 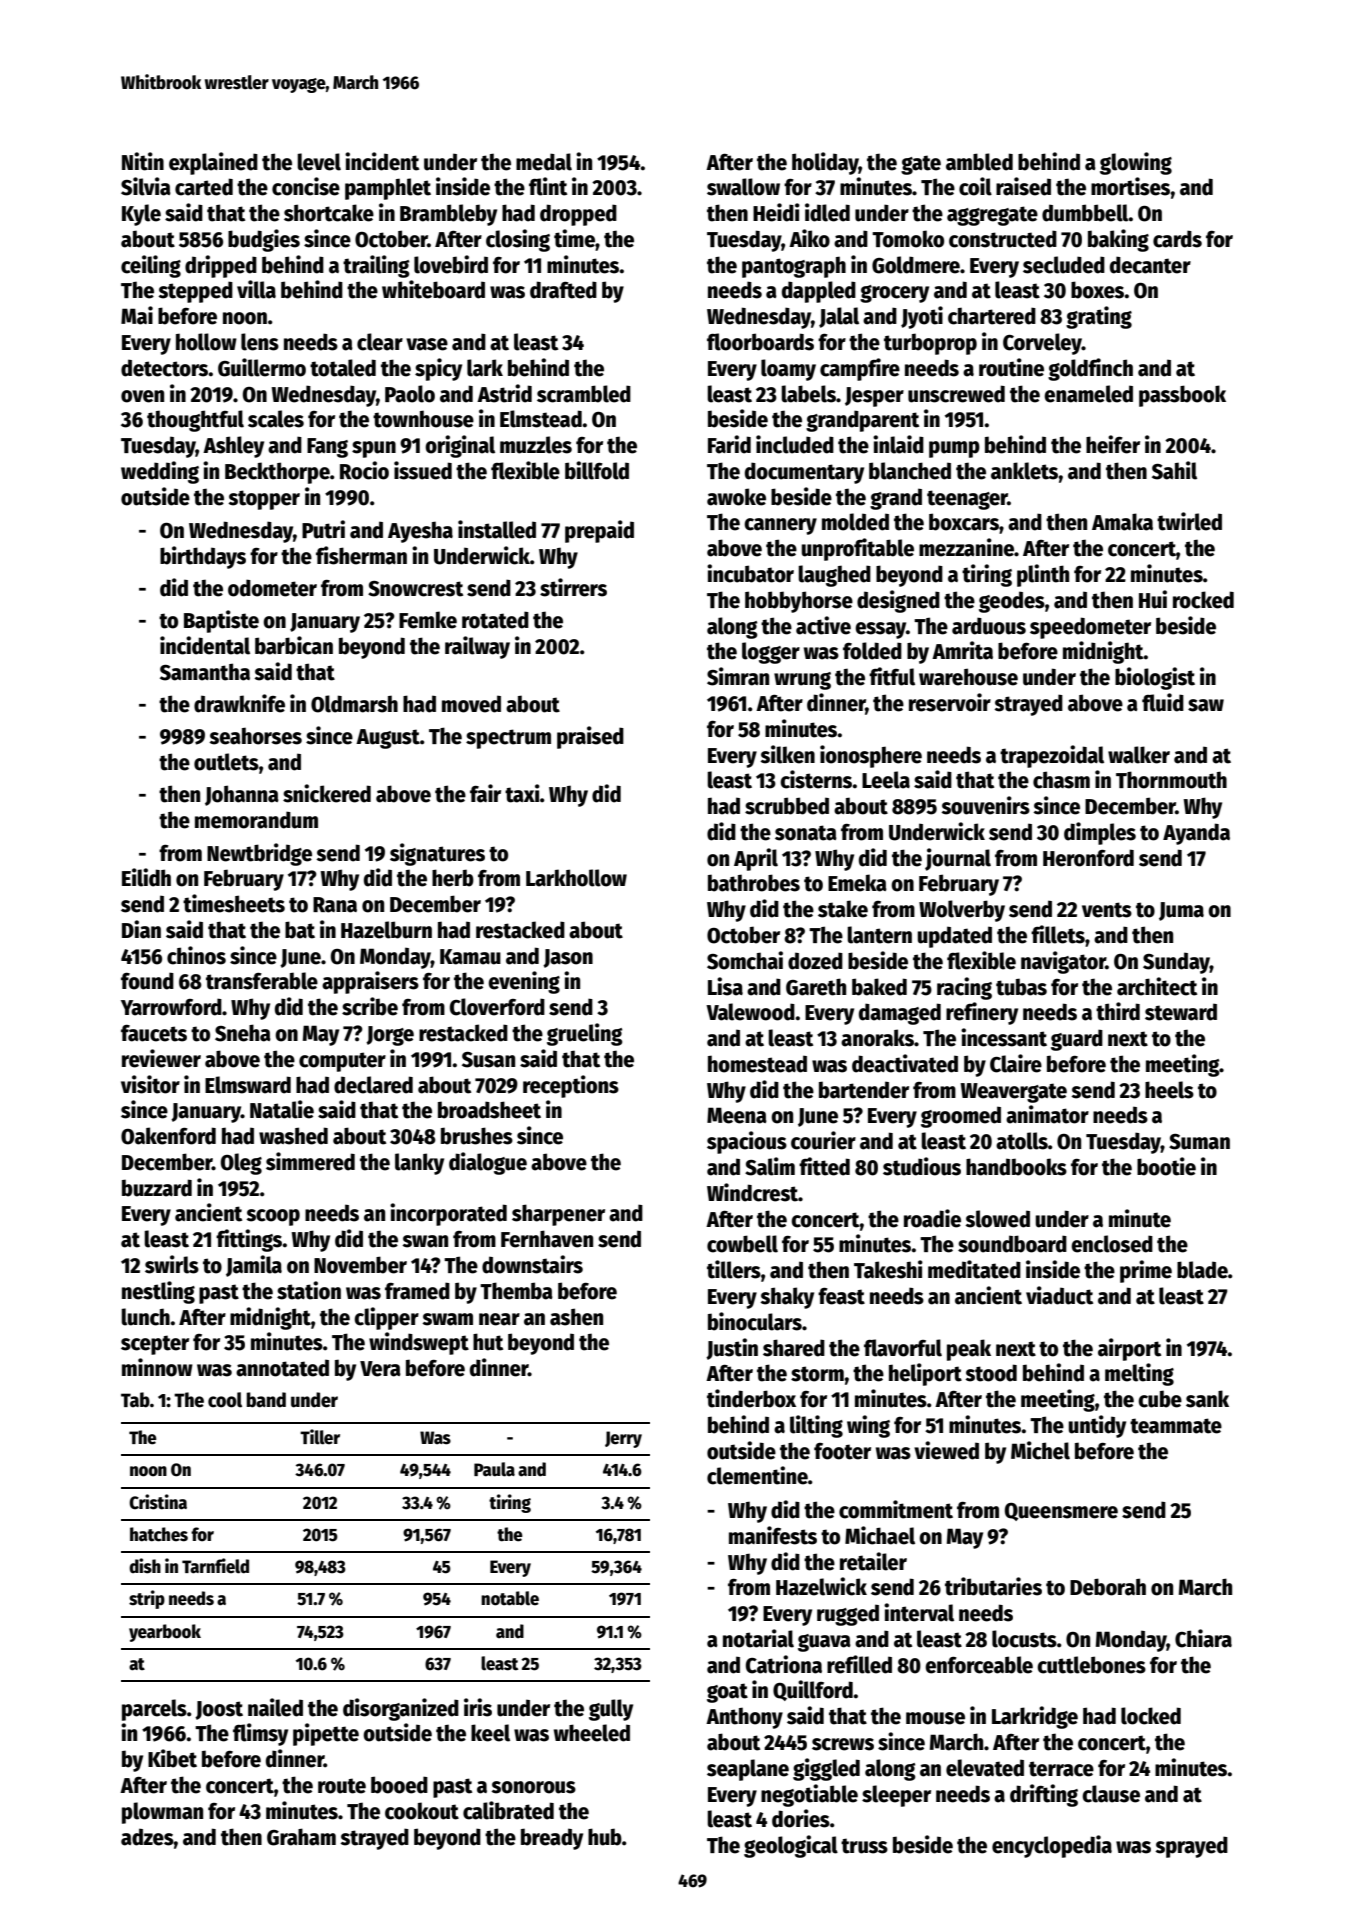 What do you see at coordinates (757, 1475) in the screenshot?
I see `clementine` at bounding box center [757, 1475].
